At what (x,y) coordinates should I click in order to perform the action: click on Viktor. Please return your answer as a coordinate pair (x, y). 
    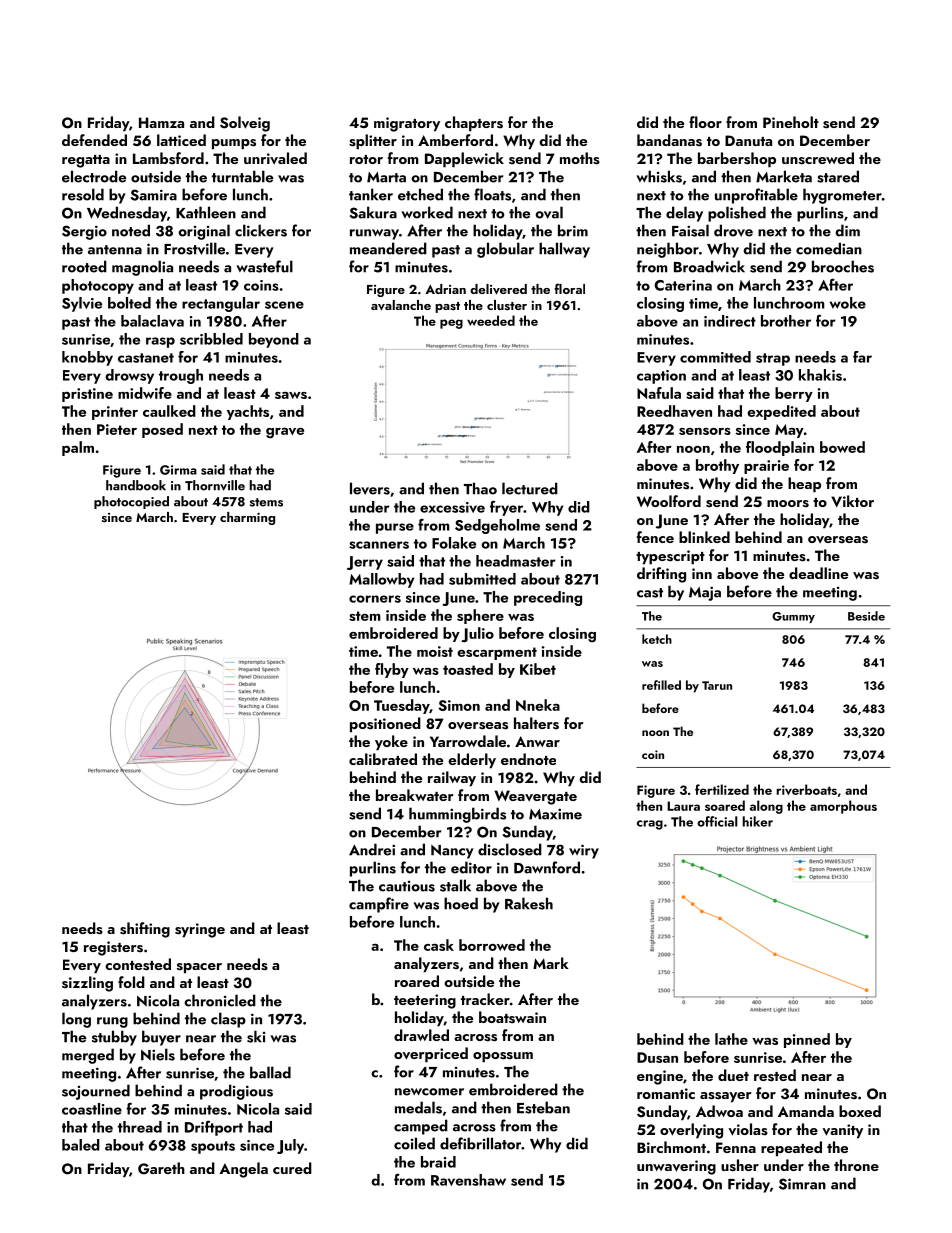
    Looking at the image, I should click on (852, 501).
